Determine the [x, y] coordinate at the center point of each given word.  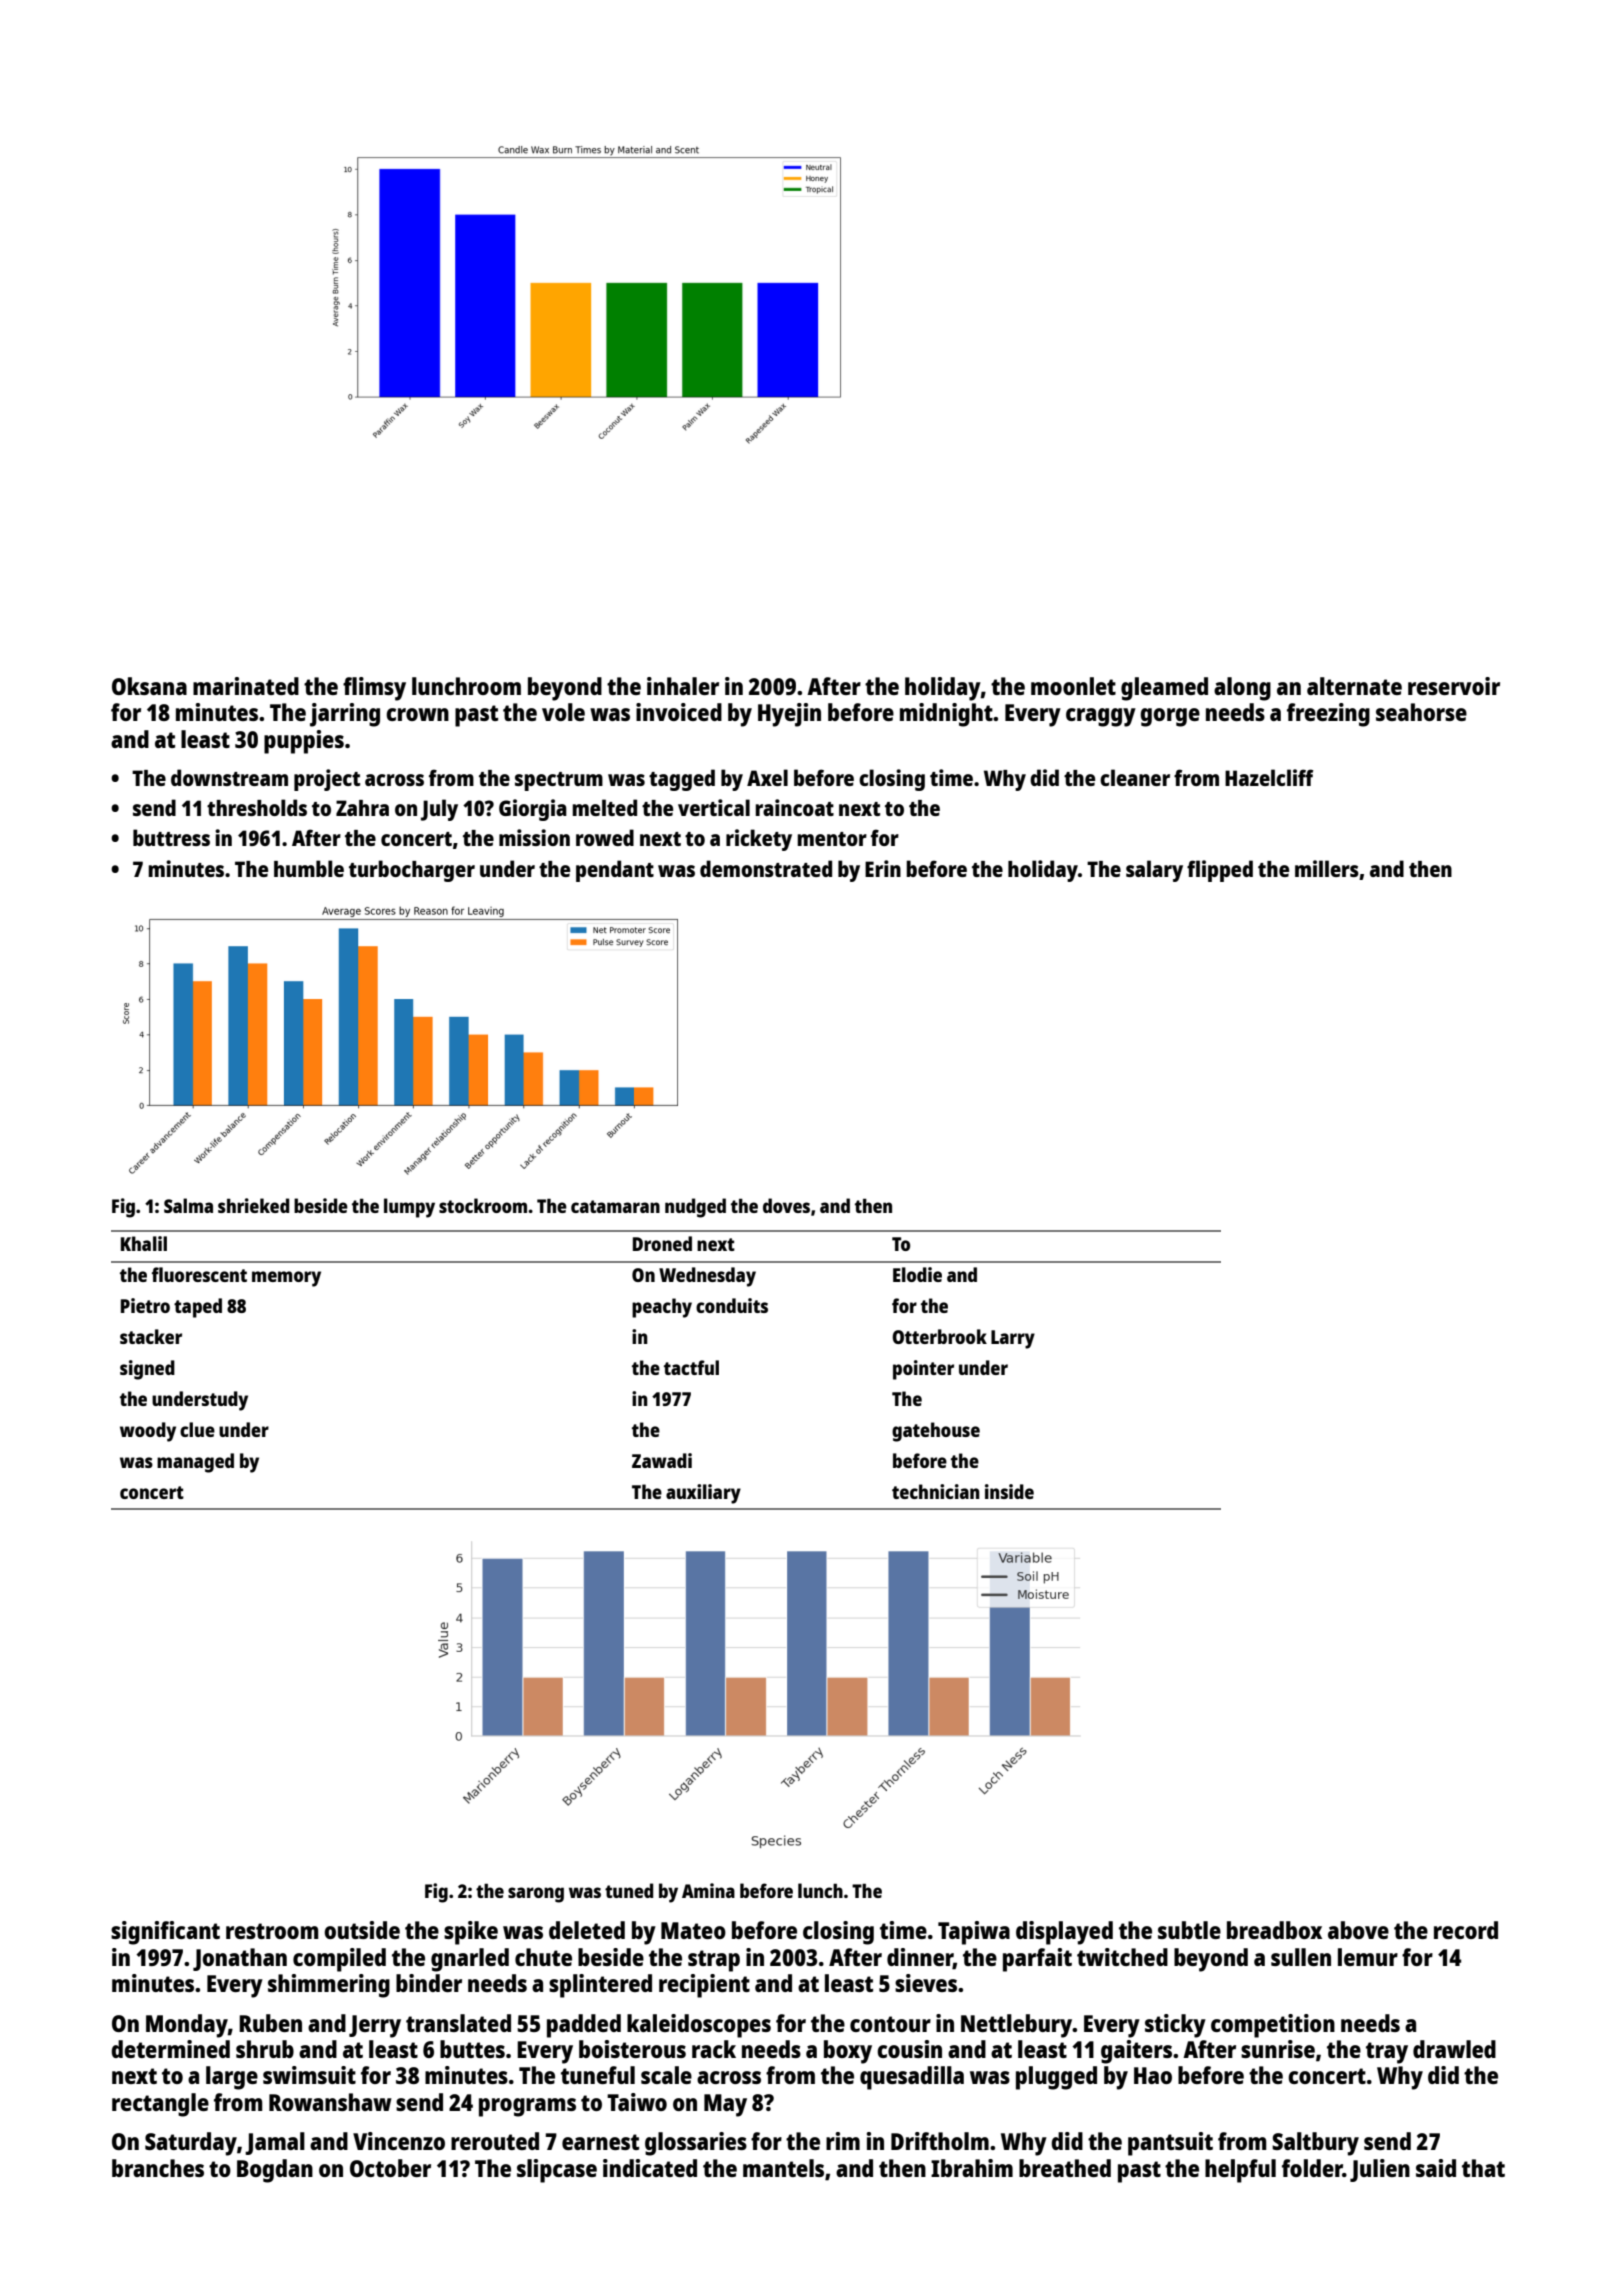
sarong [536, 1895]
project [327, 780]
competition [1273, 2026]
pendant [615, 871]
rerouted [495, 2141]
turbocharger [412, 871]
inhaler [683, 686]
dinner [920, 1958]
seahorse [1421, 712]
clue [197, 1429]
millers [1327, 868]
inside [1009, 1491]
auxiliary [703, 1494]
